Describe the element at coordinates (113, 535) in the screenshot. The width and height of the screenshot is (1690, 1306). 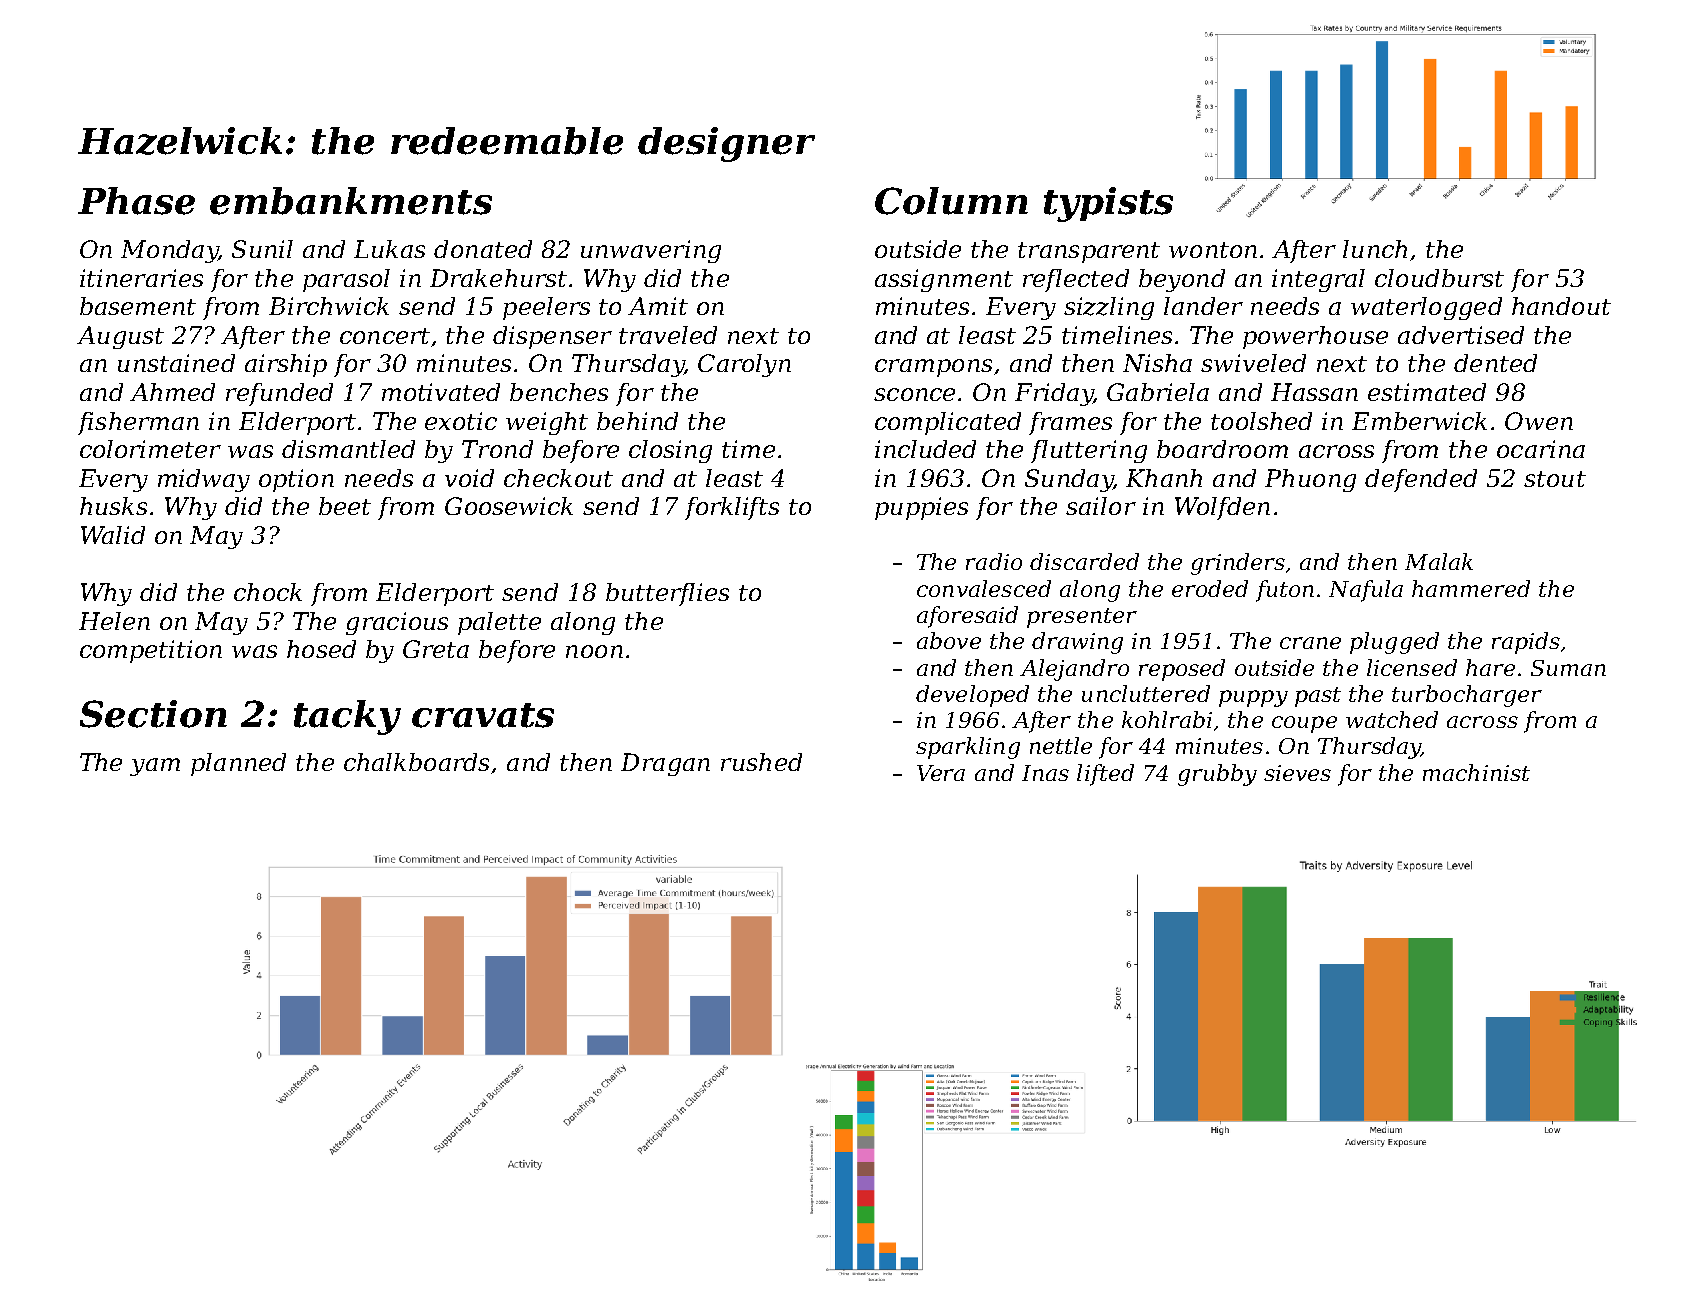
I see `Walid` at that location.
